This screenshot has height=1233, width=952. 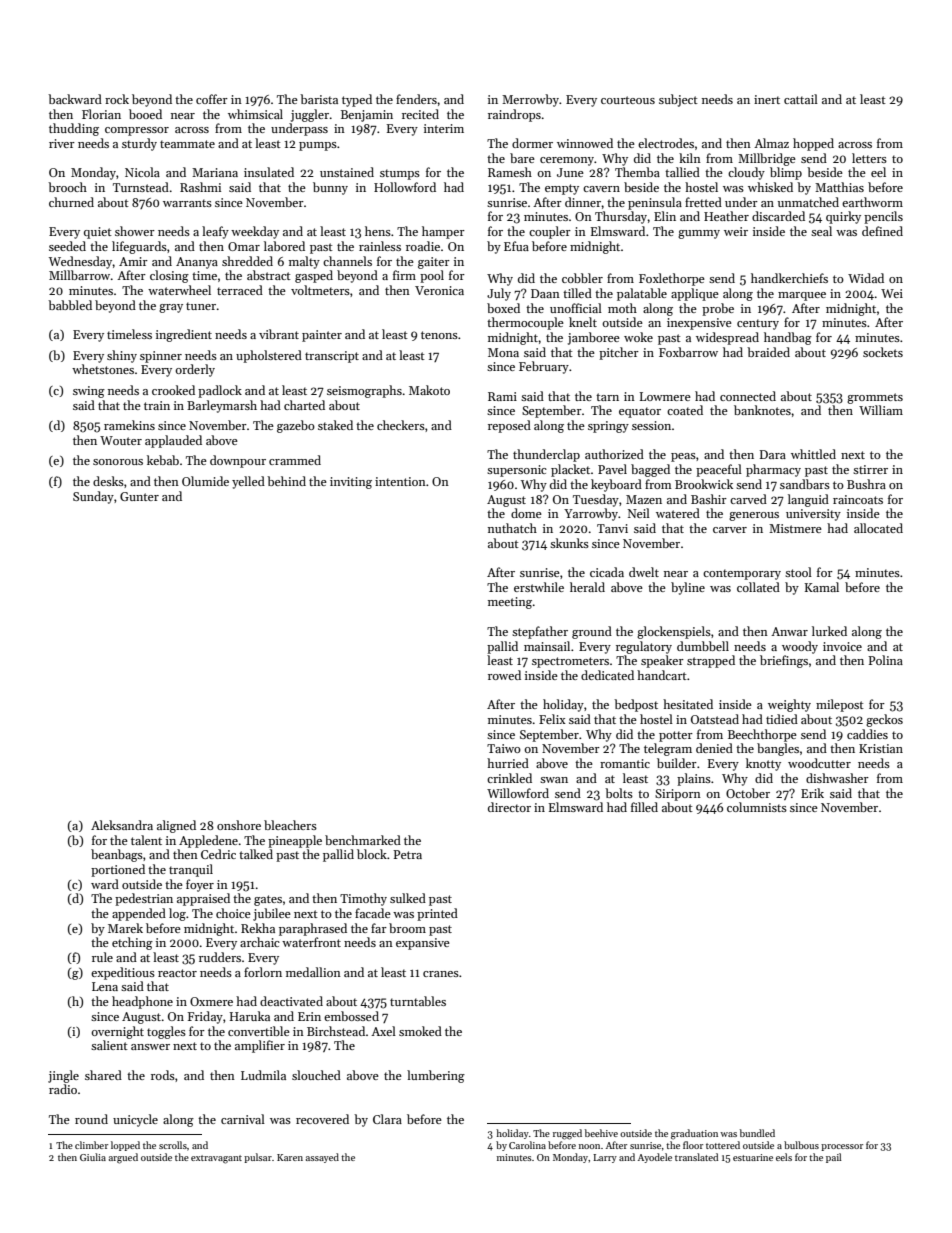 What do you see at coordinates (243, 1119) in the screenshot?
I see `carnival` at bounding box center [243, 1119].
